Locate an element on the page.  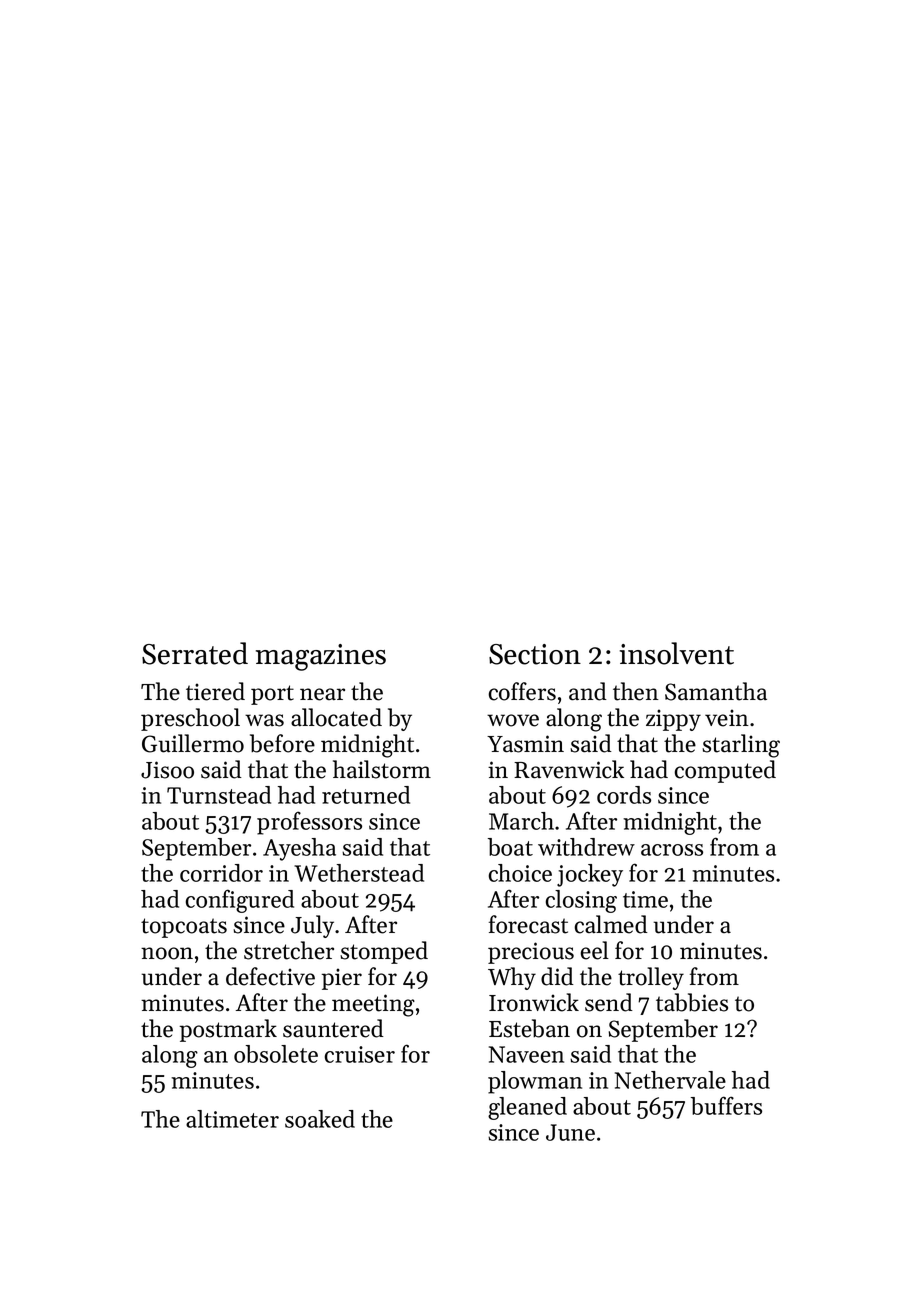
noon is located at coordinates (167, 953).
